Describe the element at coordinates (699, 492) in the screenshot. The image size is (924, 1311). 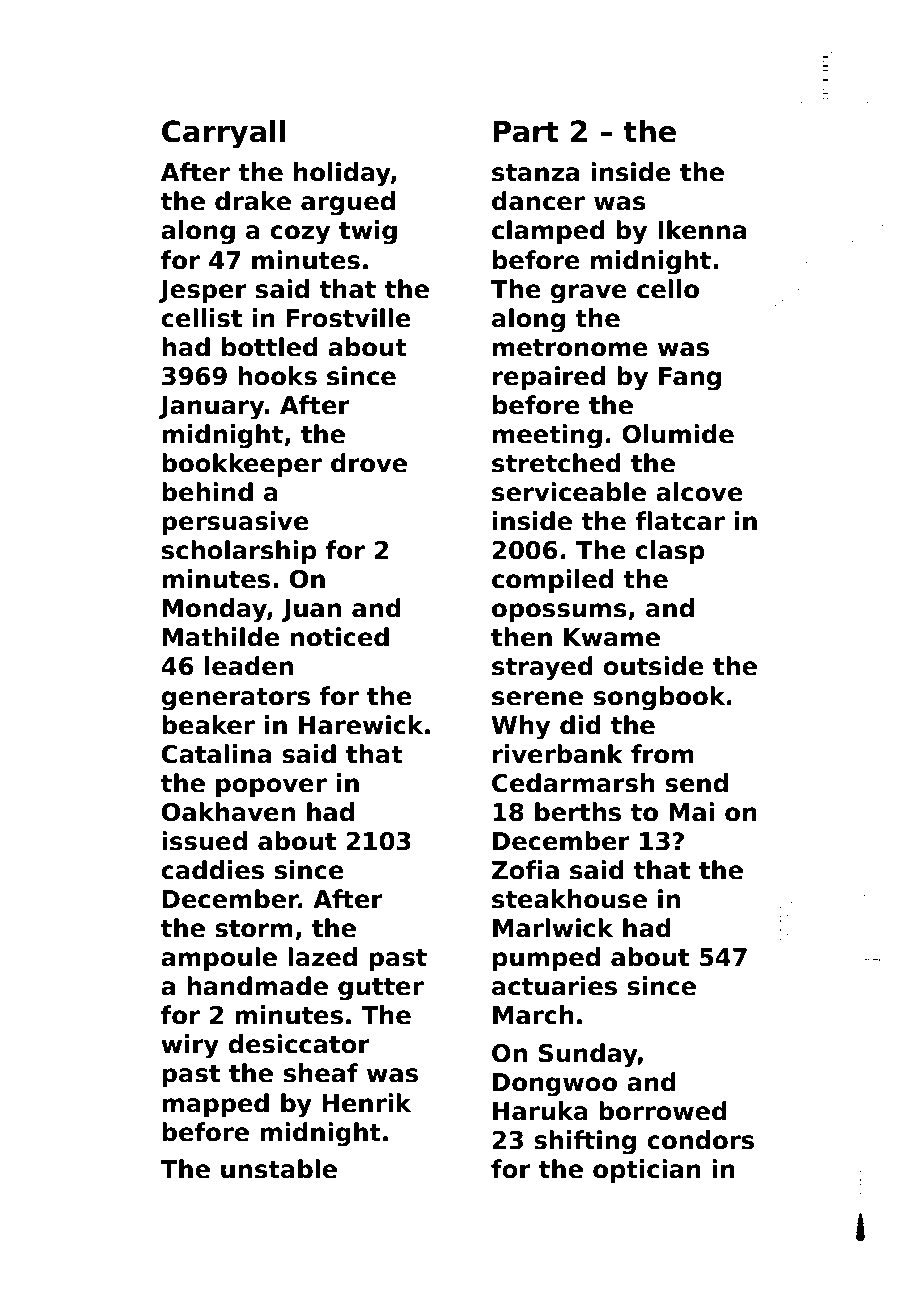
I see `alcove` at that location.
